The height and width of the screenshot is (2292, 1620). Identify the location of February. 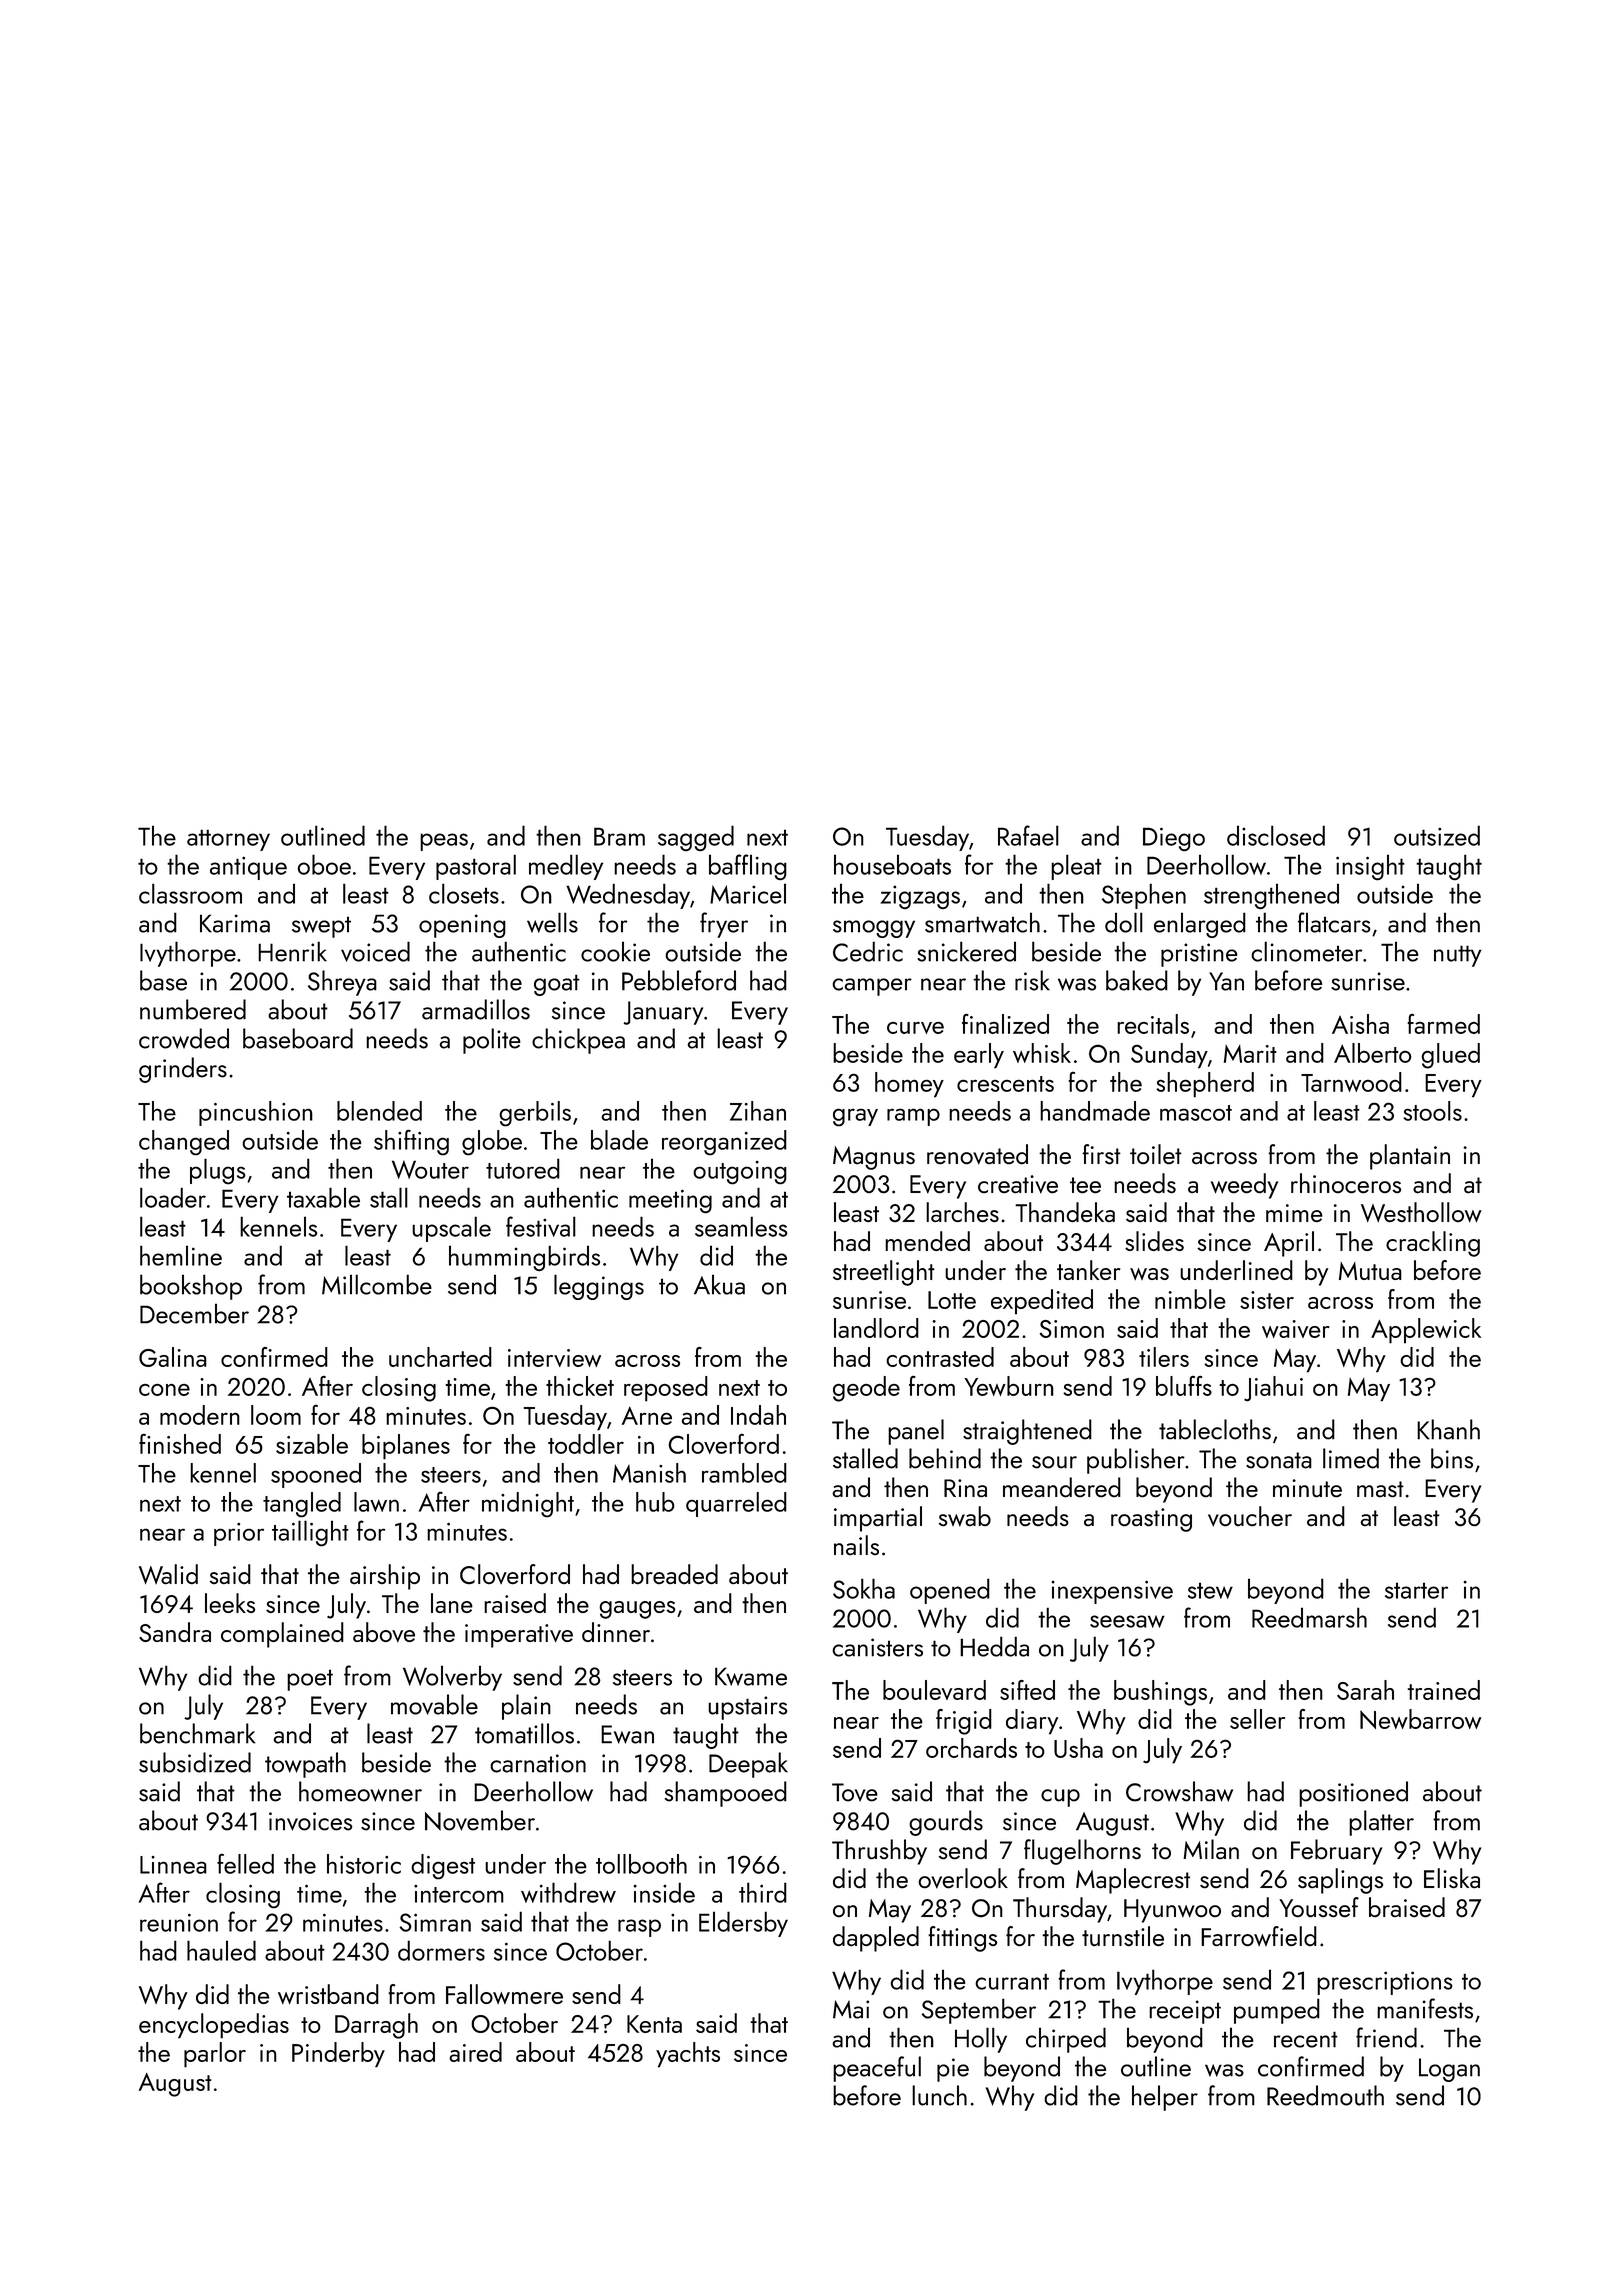
(1336, 1852).
